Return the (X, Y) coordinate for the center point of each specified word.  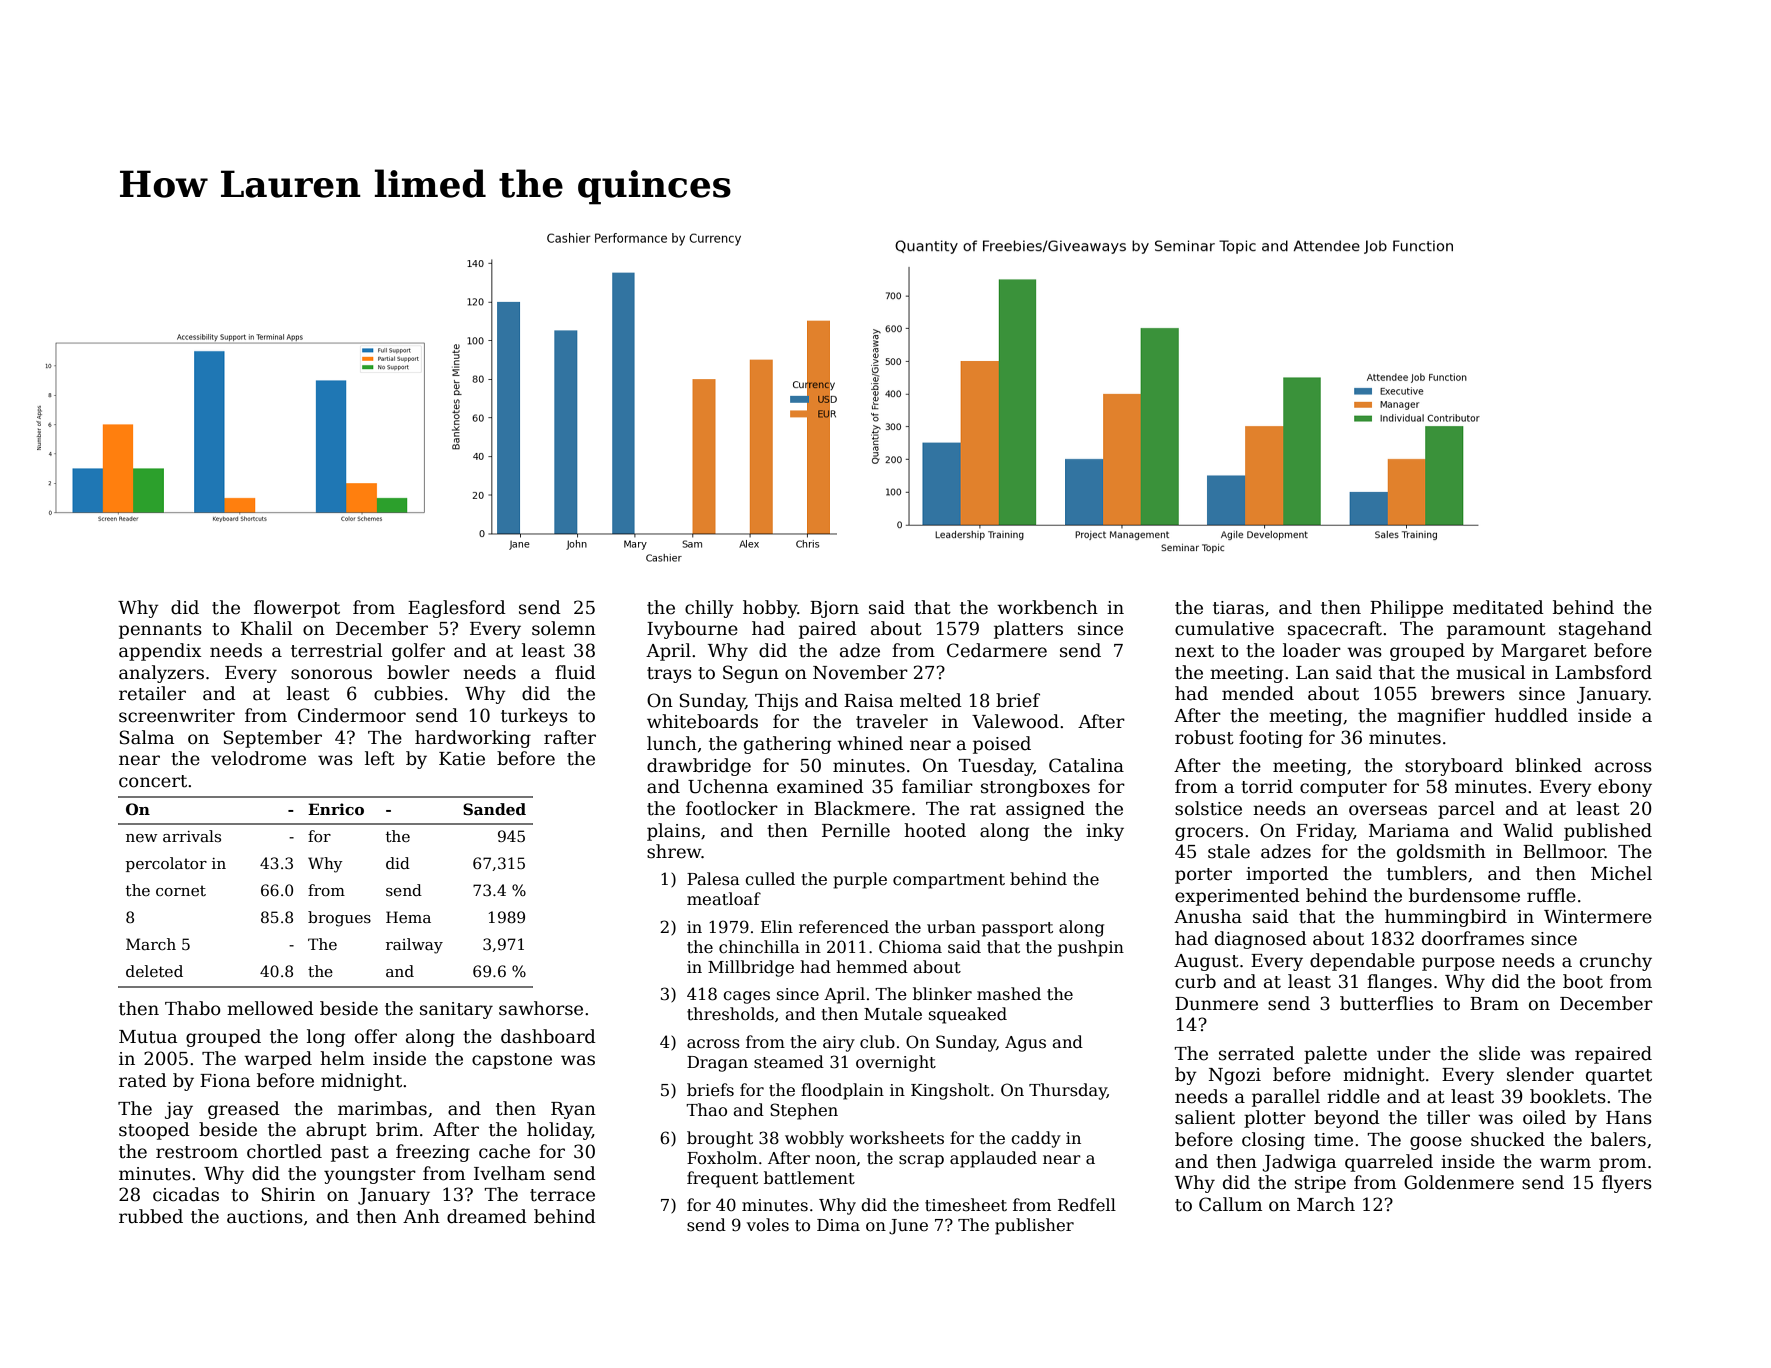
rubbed (151, 1216)
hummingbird (1446, 918)
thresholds (730, 1014)
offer (376, 1036)
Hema (408, 917)
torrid (1267, 786)
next (1194, 651)
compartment (949, 881)
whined (870, 743)
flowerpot (297, 609)
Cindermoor (352, 715)
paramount (1496, 631)
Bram (1494, 1004)
